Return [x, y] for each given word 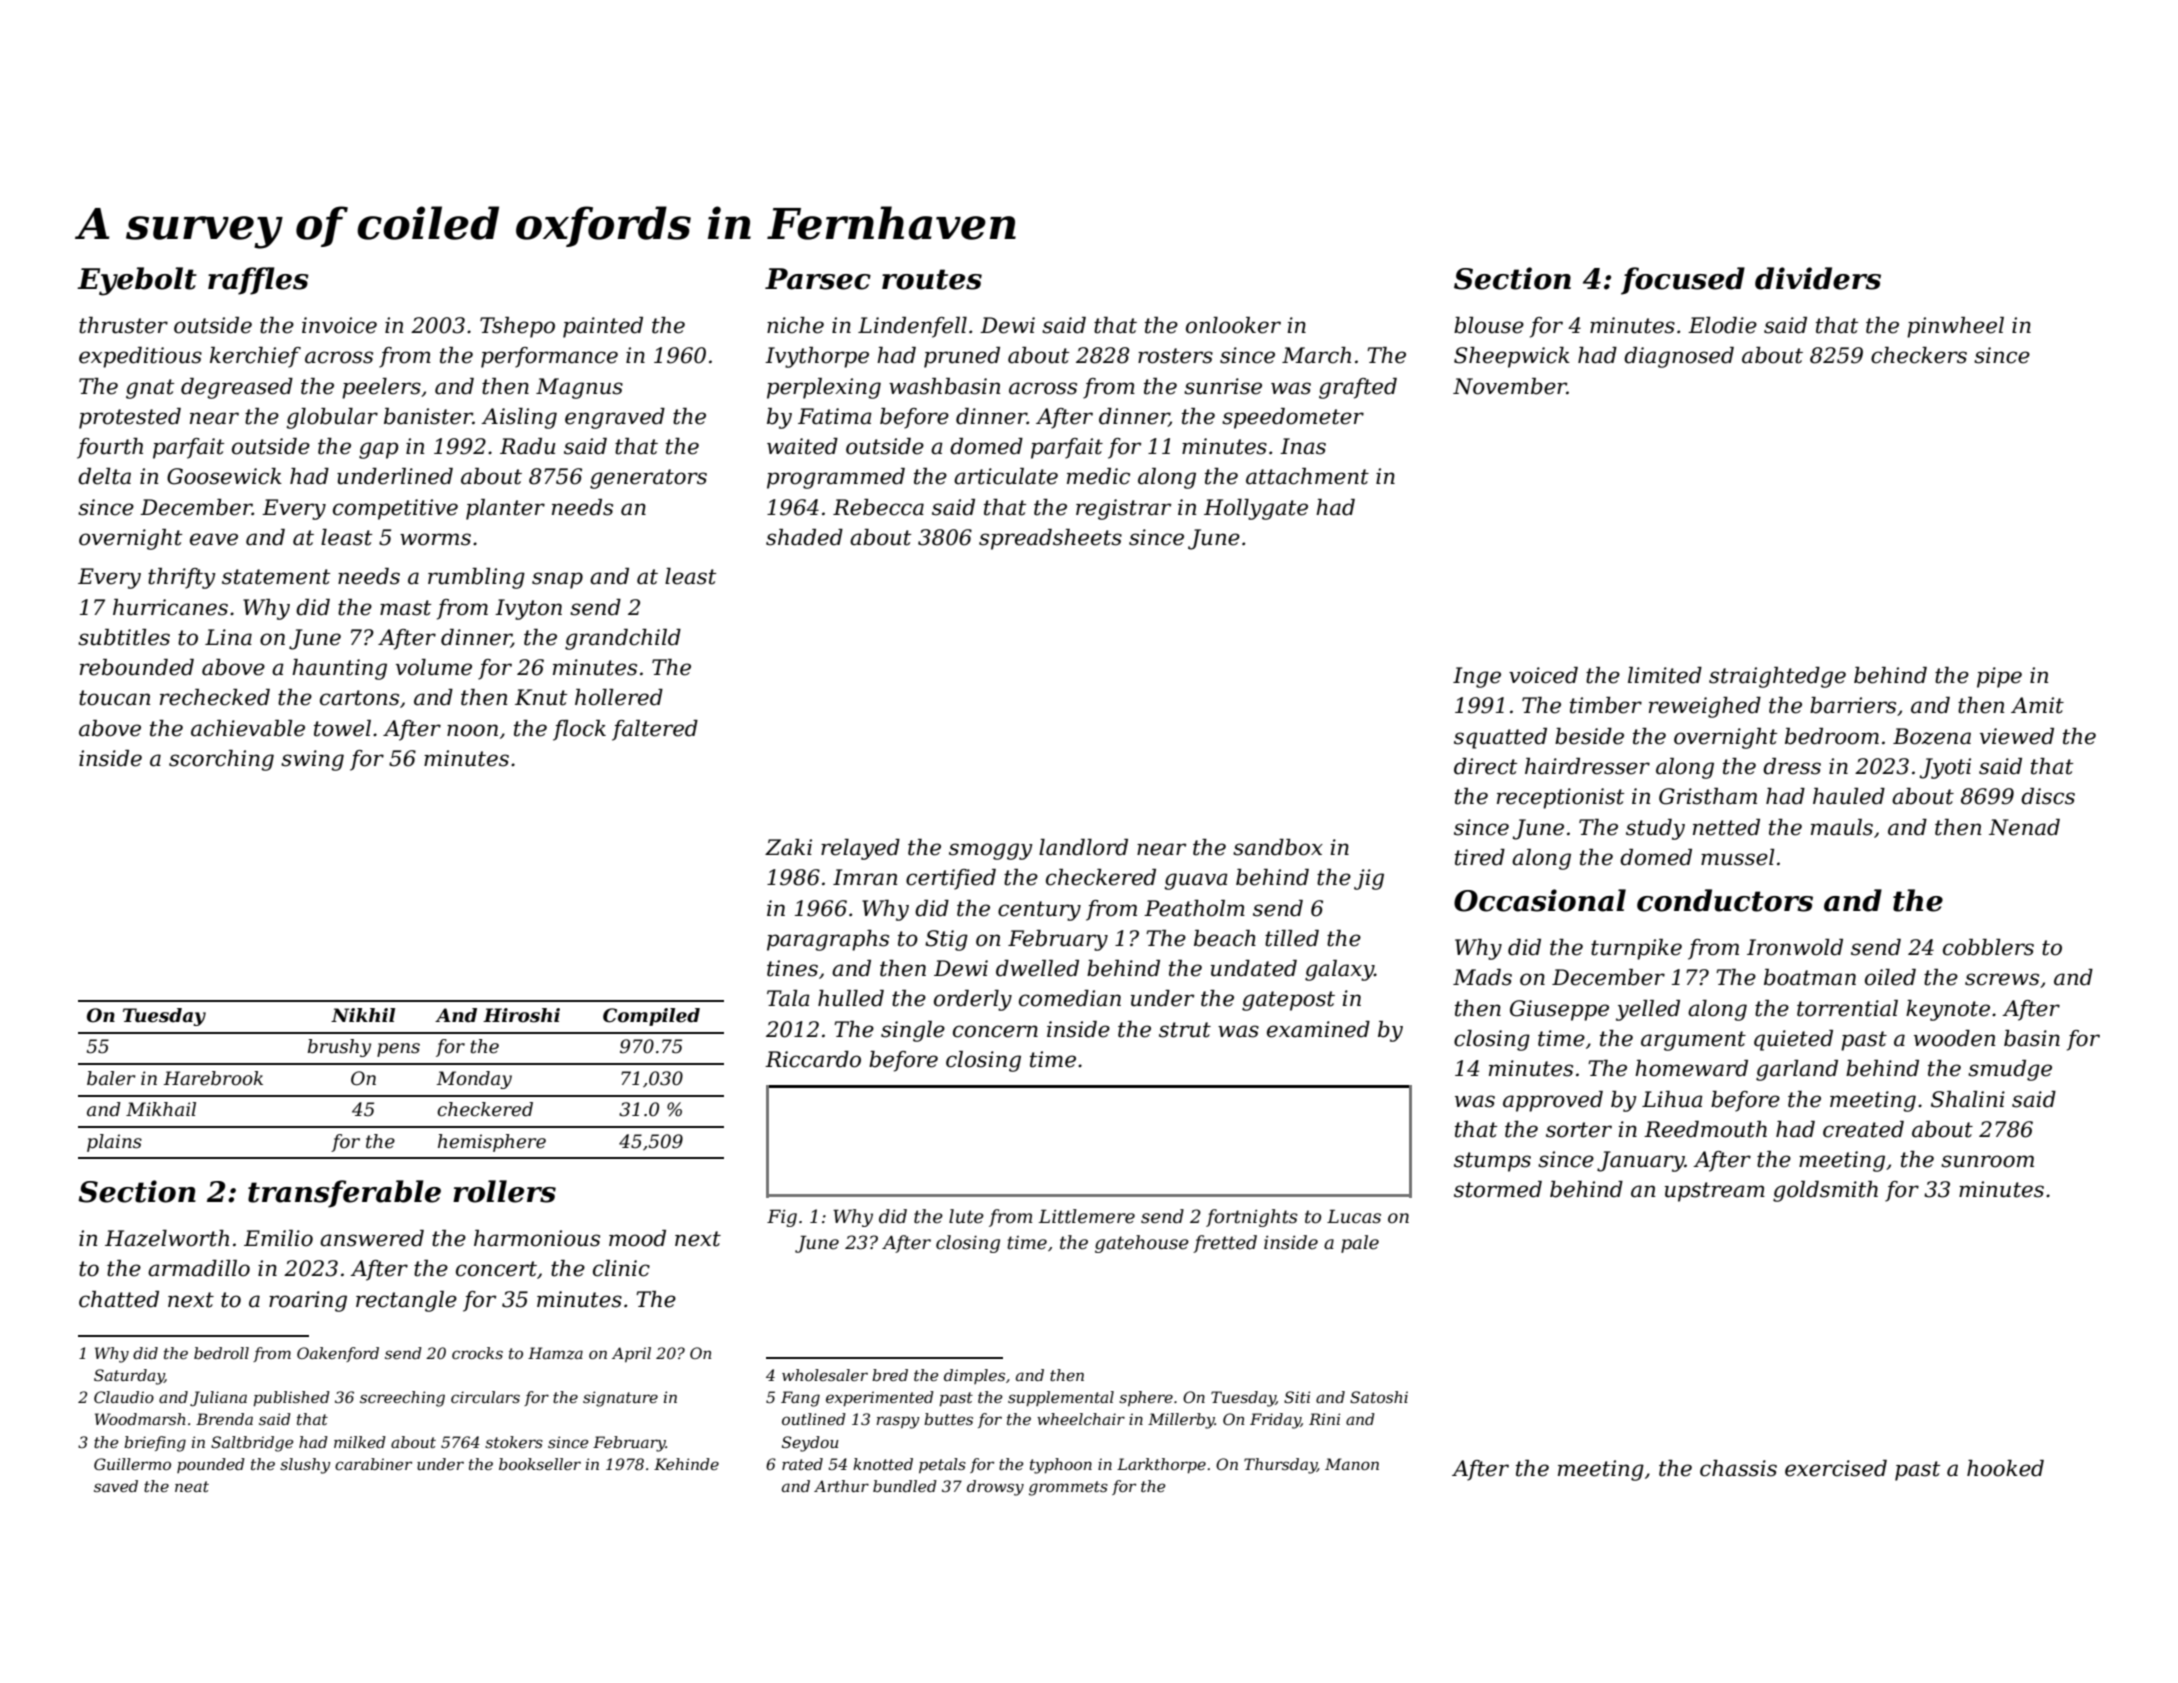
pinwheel [1955, 327]
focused [1683, 281]
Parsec [818, 279]
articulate [1006, 476]
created [1863, 1129]
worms [435, 539]
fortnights [1252, 1218]
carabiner [373, 1464]
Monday [474, 1080]
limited [1665, 675]
